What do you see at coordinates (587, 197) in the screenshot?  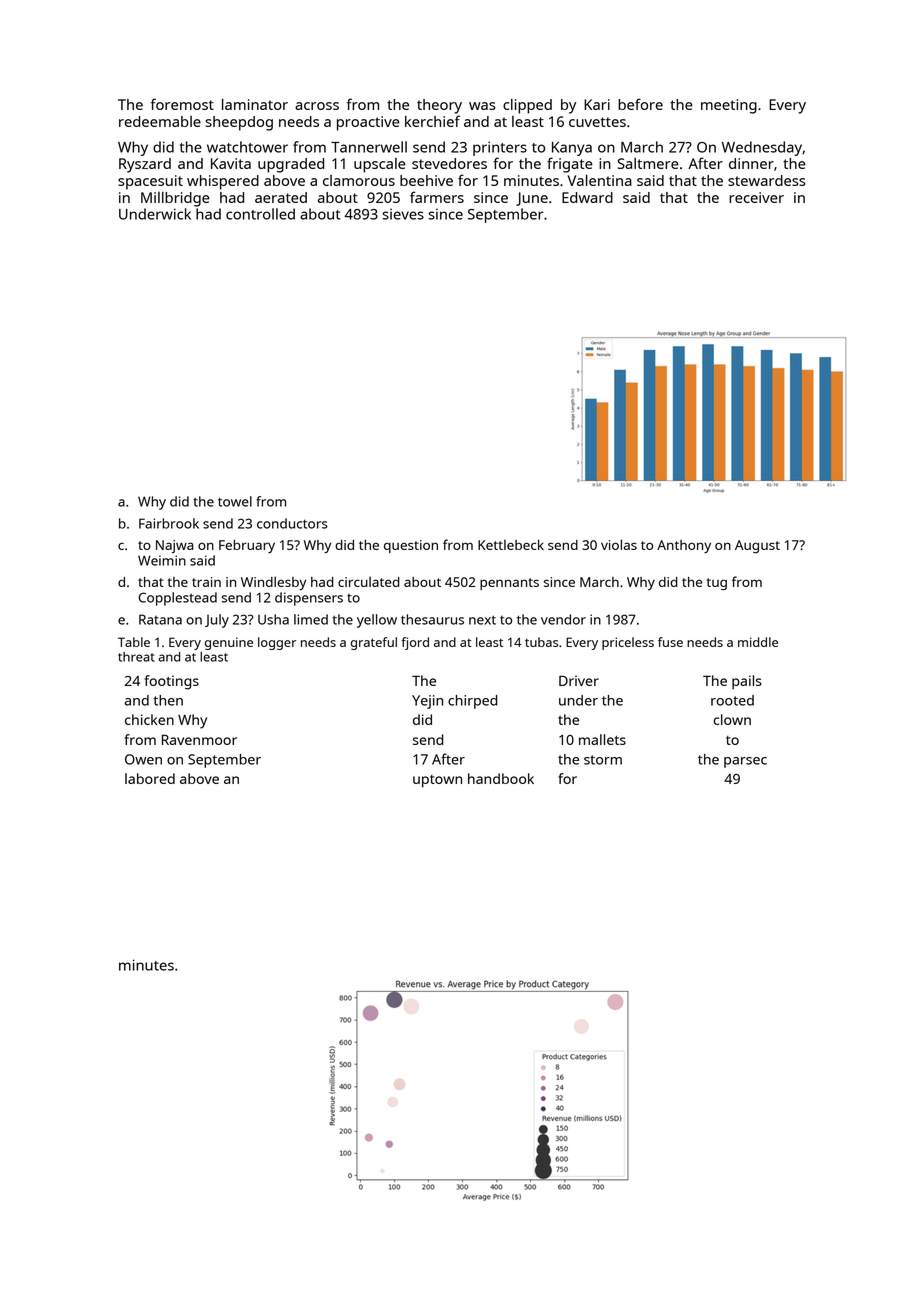 I see `Edward` at bounding box center [587, 197].
